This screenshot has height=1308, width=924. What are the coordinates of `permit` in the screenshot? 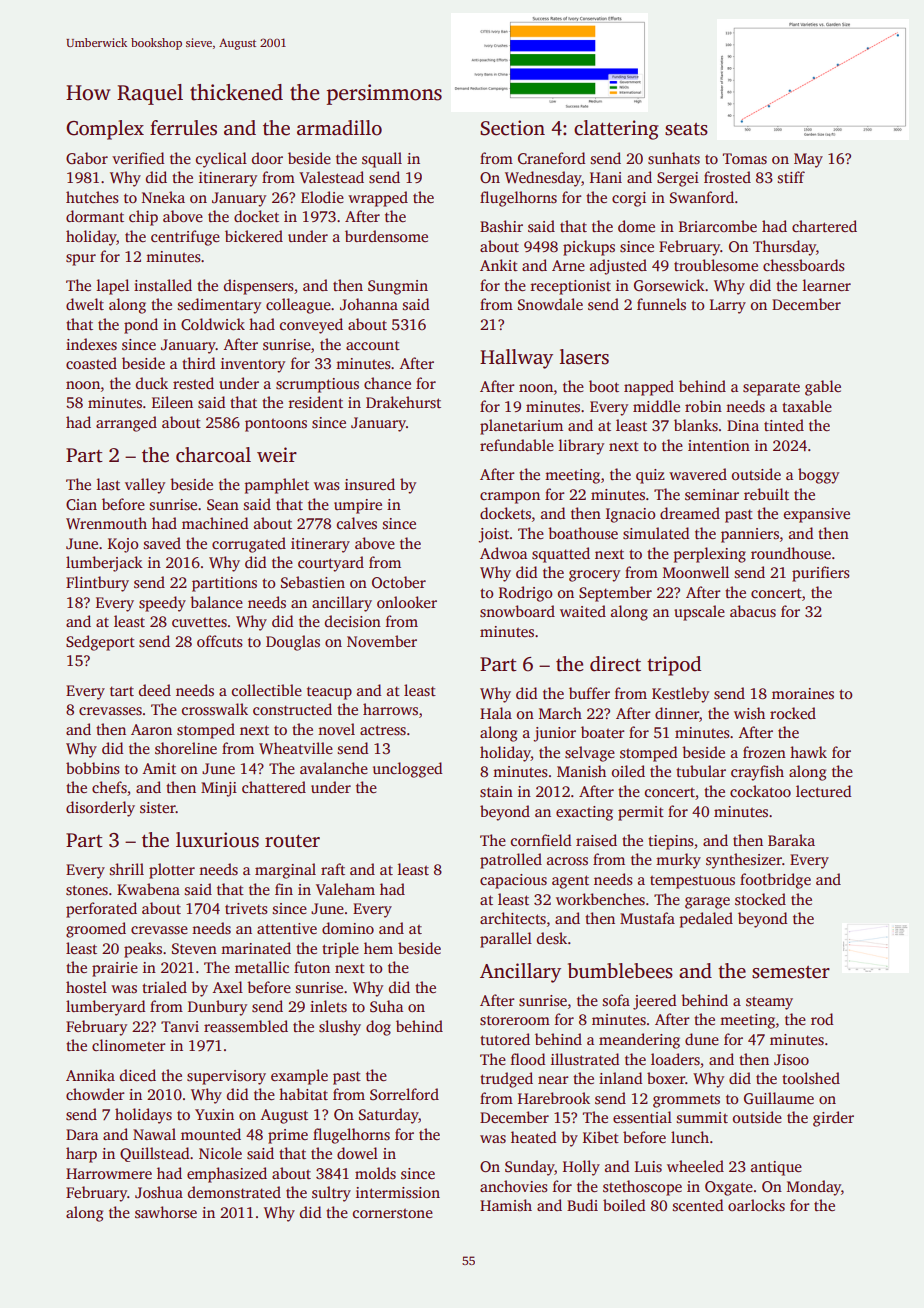 It's located at (641, 813).
